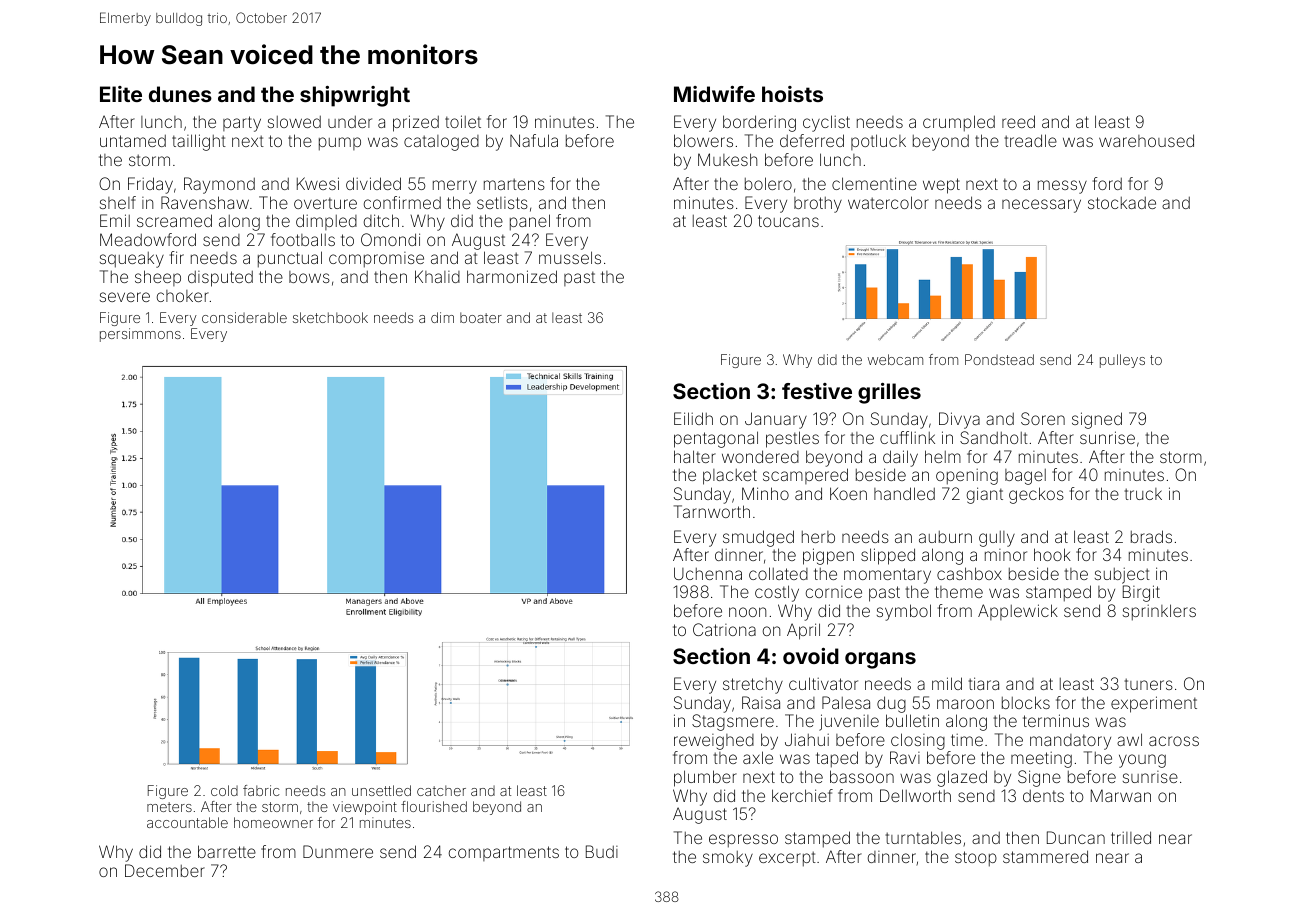  What do you see at coordinates (1122, 575) in the screenshot?
I see `subject` at bounding box center [1122, 575].
